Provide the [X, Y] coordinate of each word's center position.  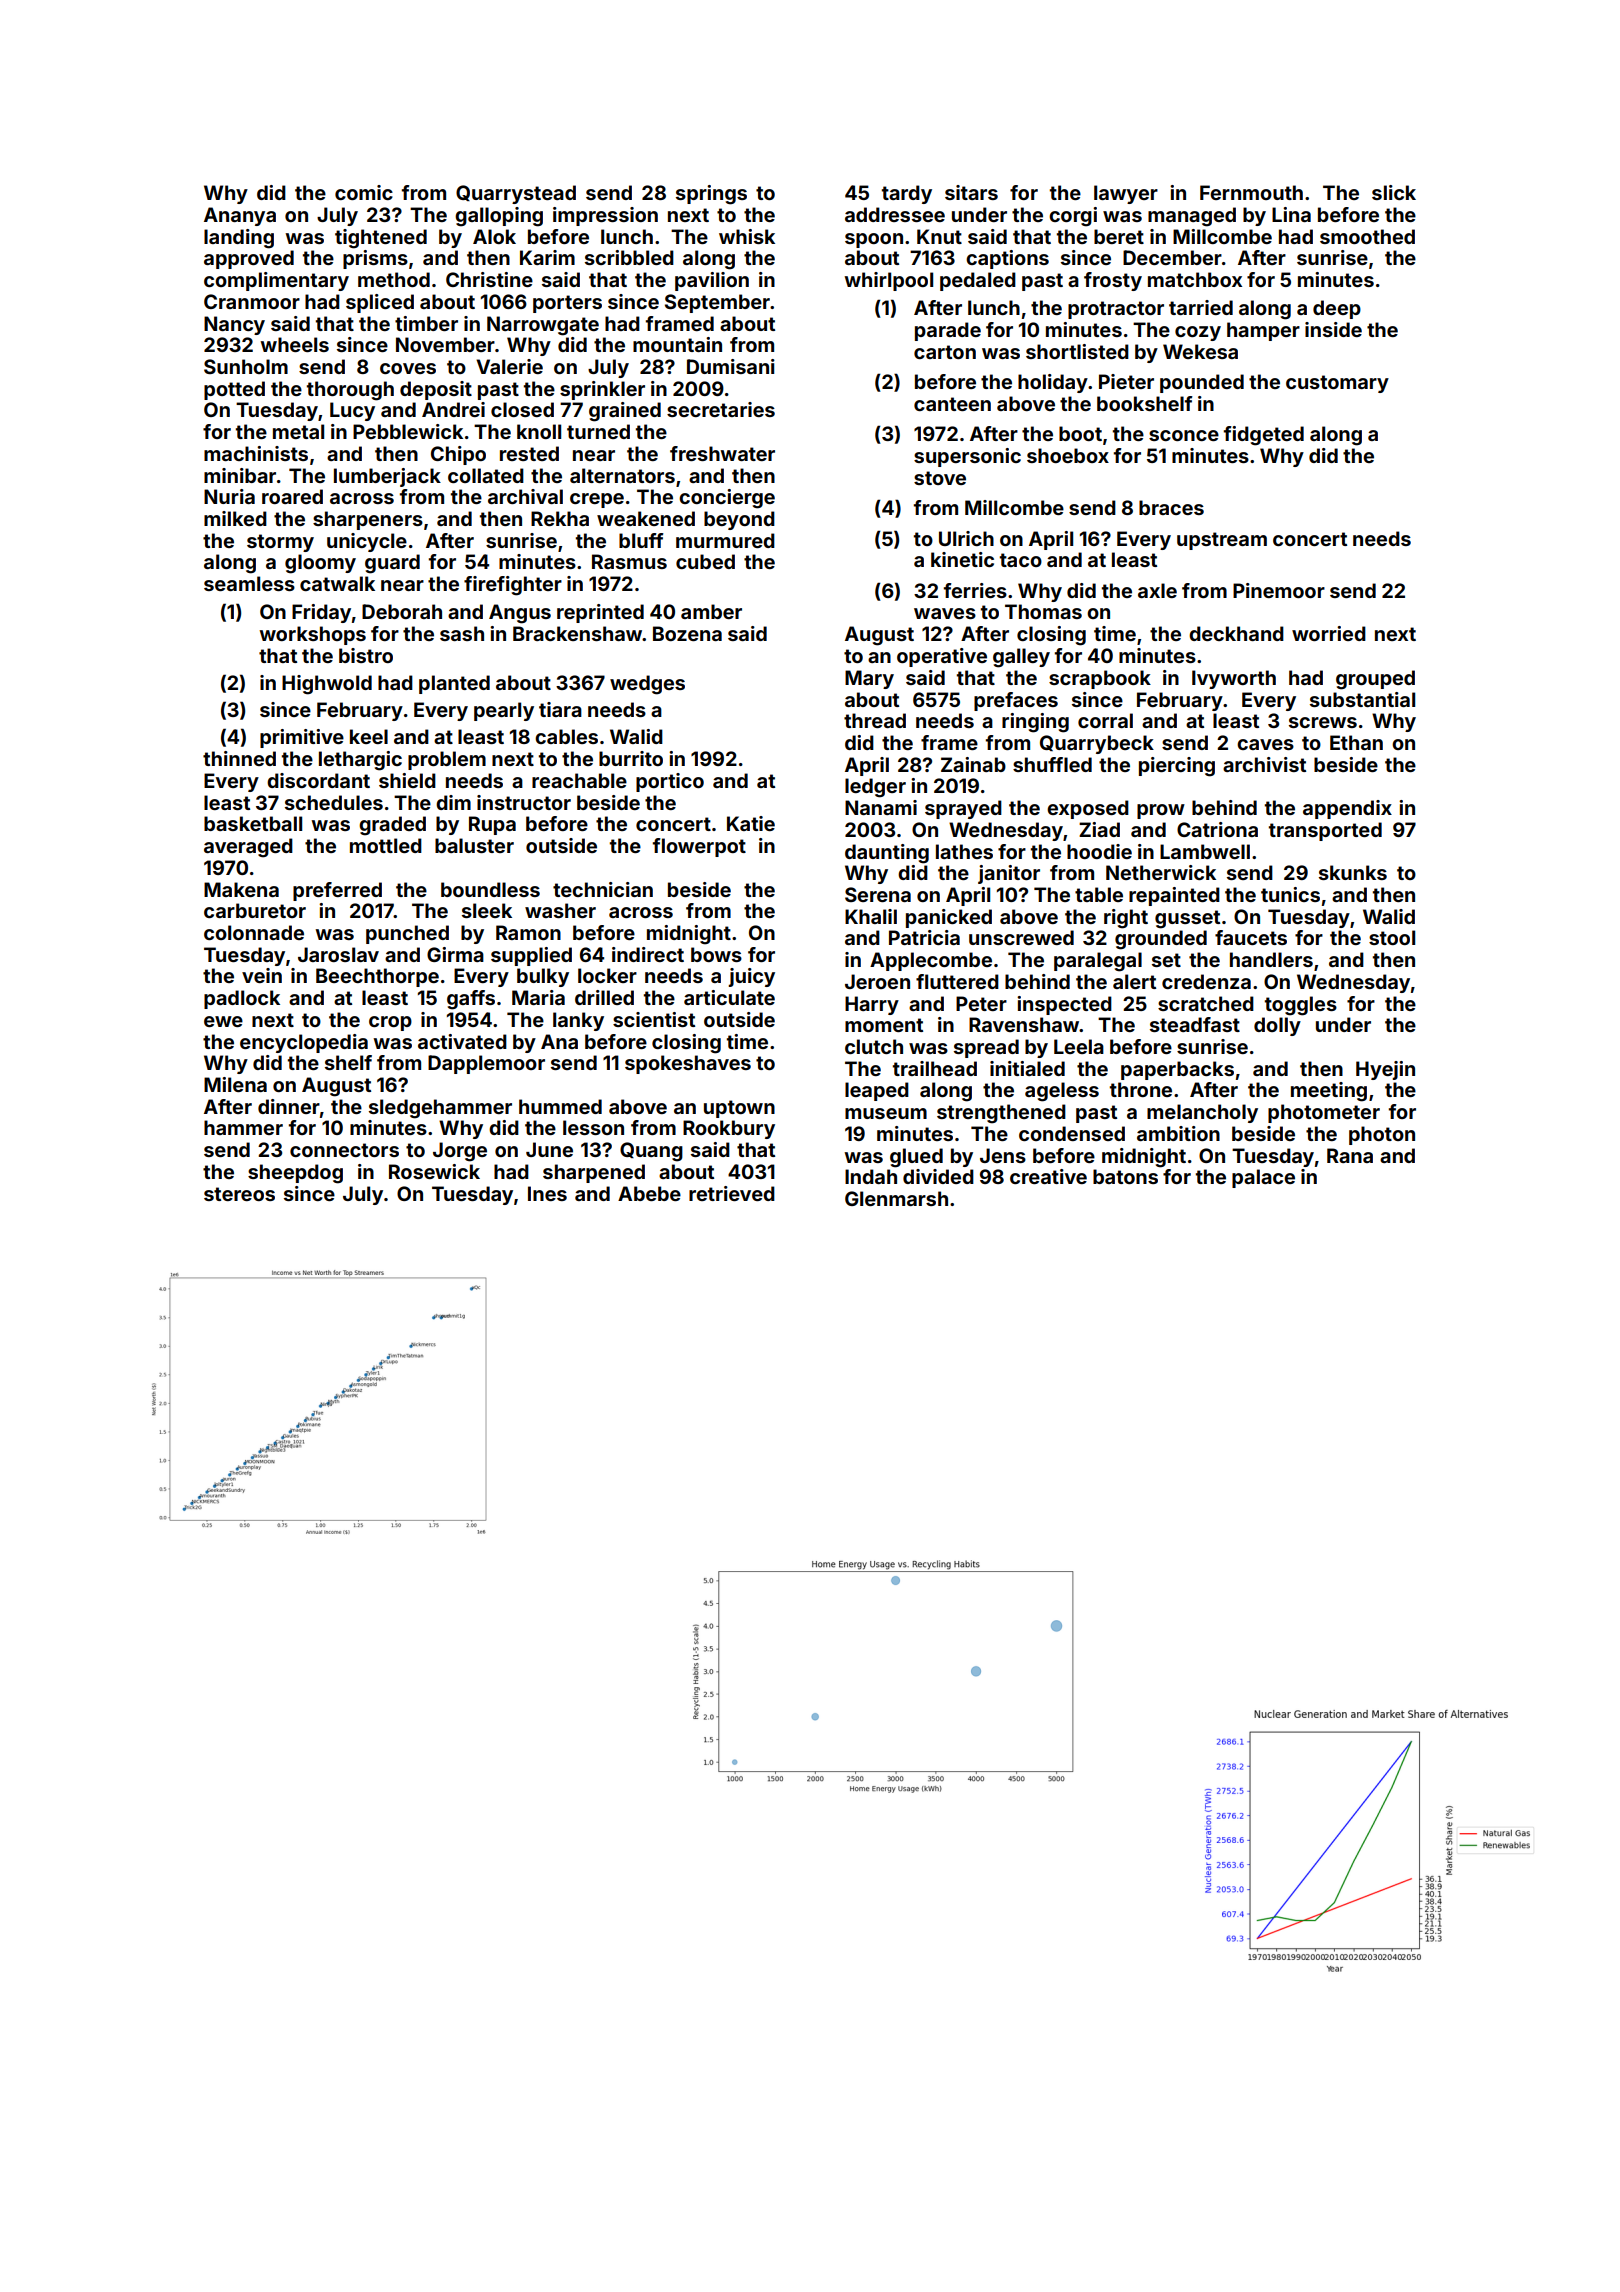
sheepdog [295, 1174]
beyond [739, 520]
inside [1333, 329]
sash [462, 633]
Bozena [687, 633]
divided [938, 1176]
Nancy [234, 325]
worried [1329, 633]
